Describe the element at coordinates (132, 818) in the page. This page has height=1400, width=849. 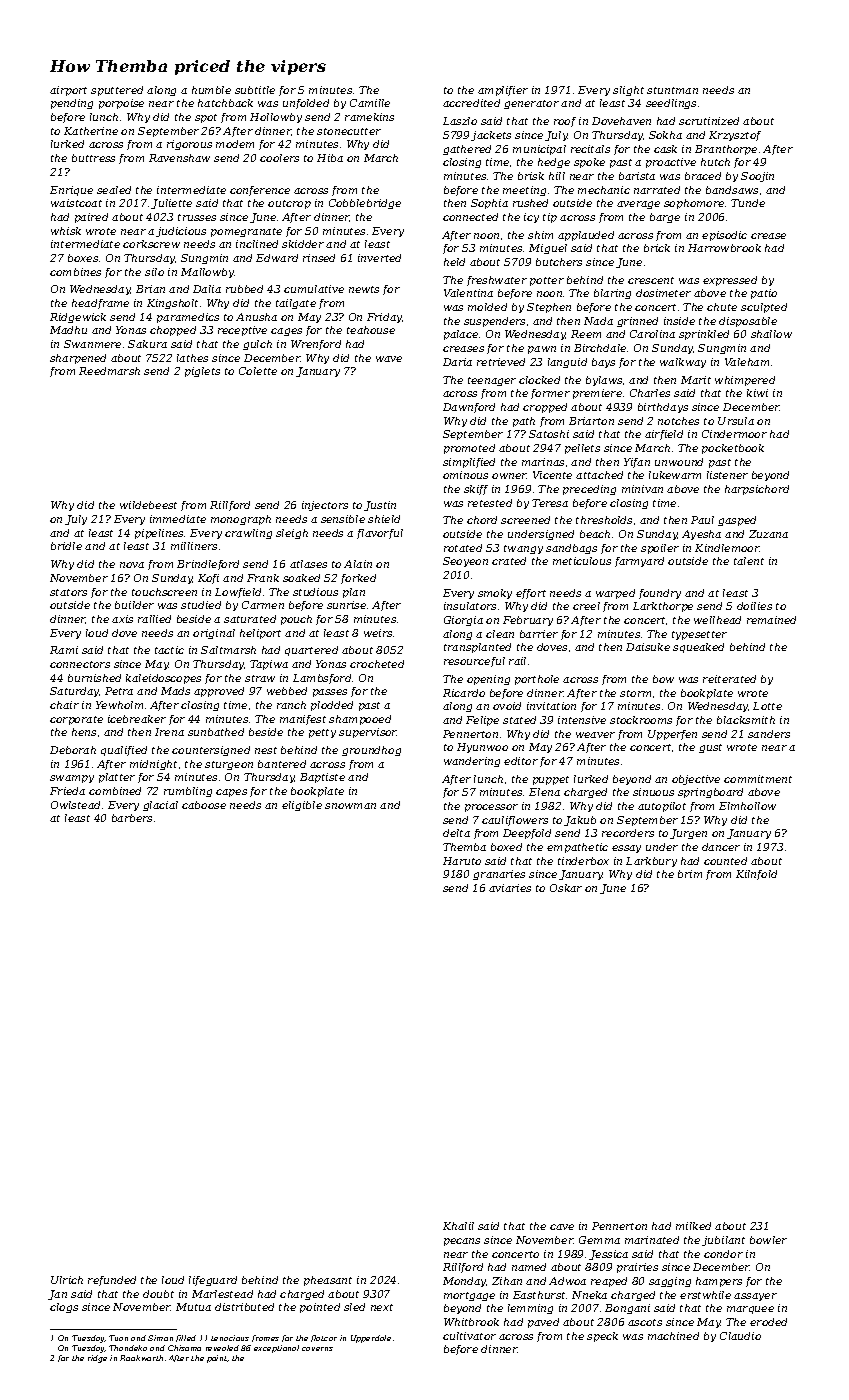
I see `barbers` at that location.
